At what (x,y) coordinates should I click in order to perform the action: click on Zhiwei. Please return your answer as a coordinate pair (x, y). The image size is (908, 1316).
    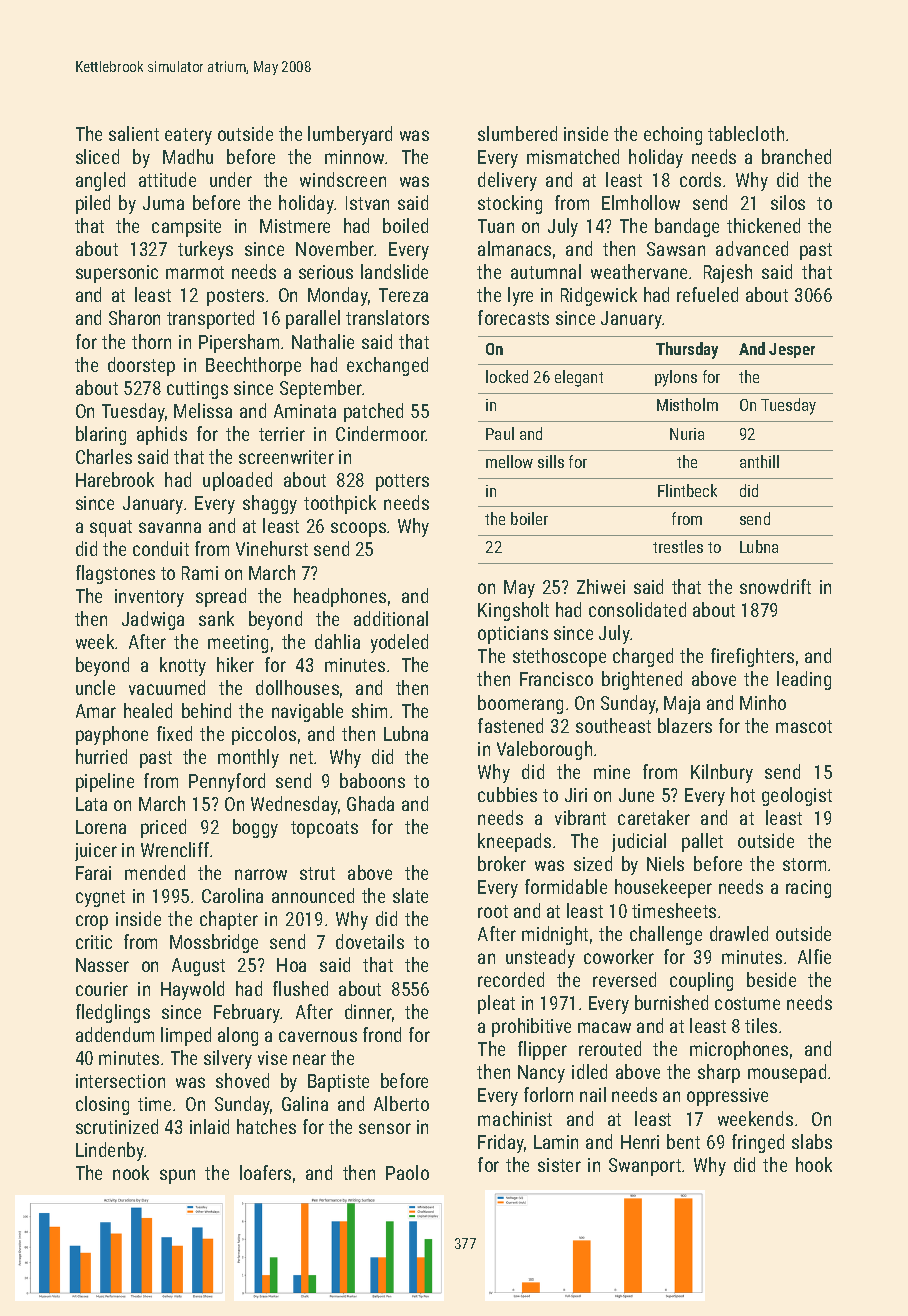
    Looking at the image, I should click on (601, 586).
